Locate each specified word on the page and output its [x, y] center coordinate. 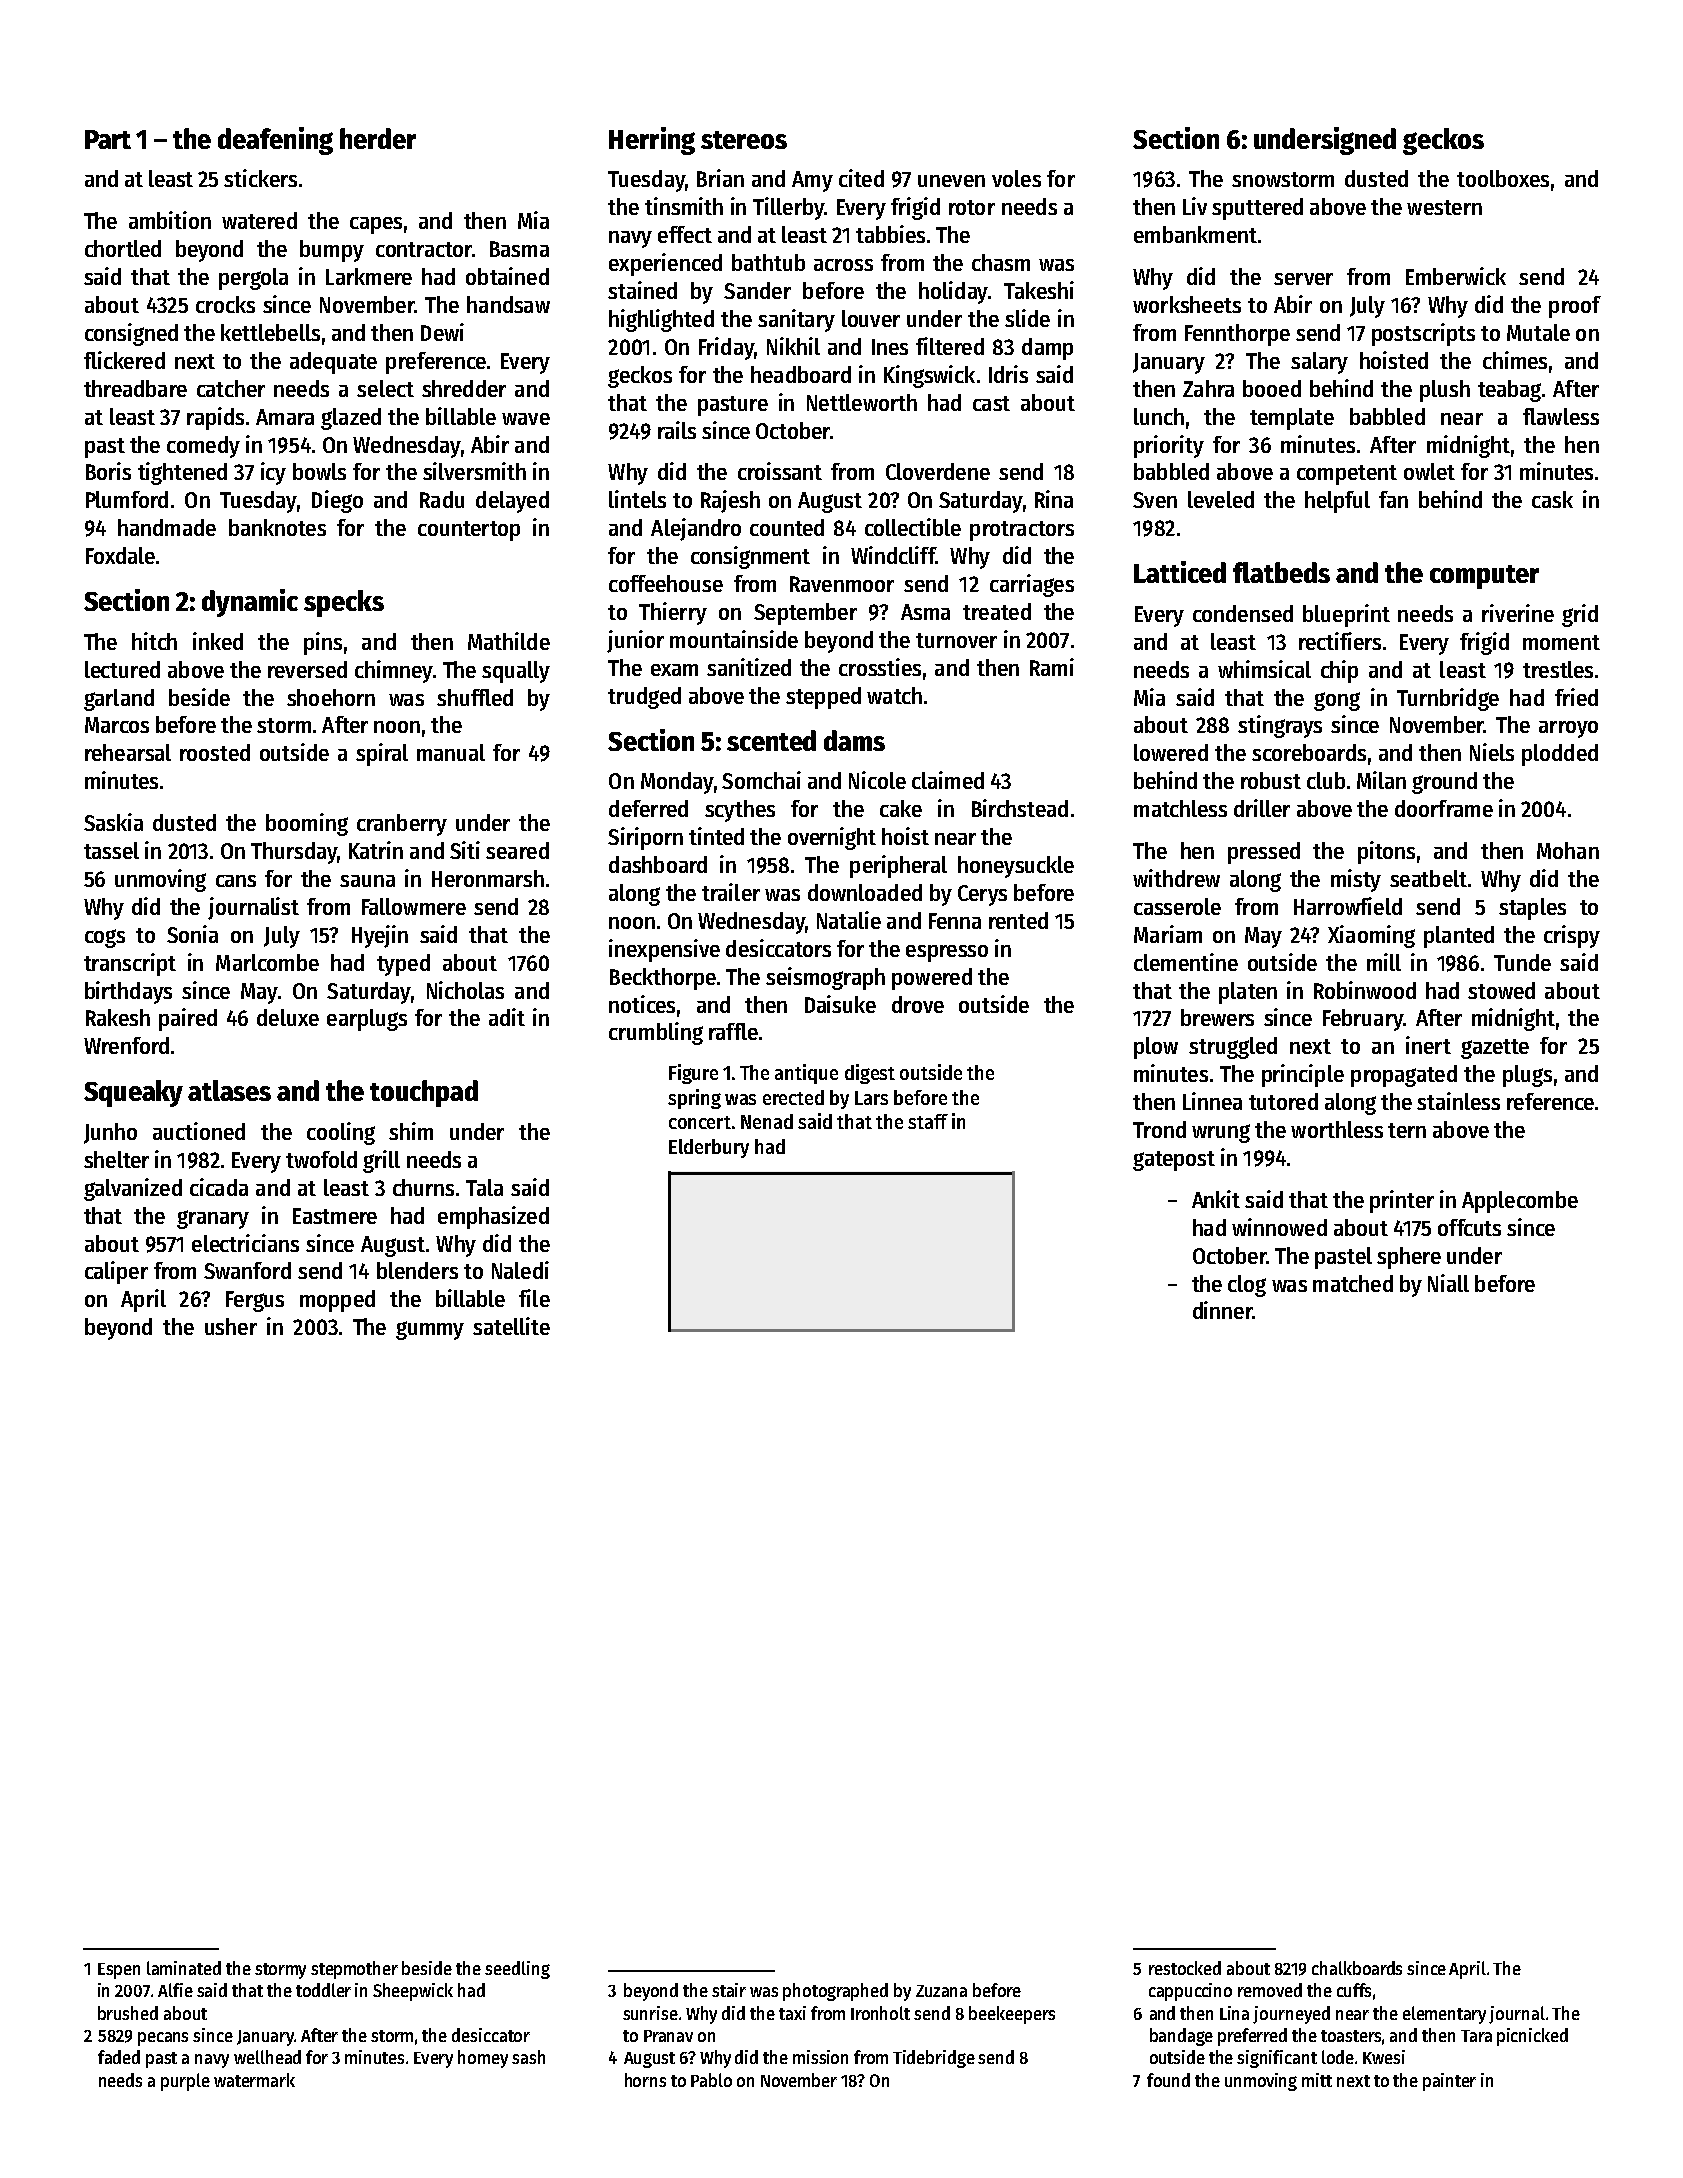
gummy [430, 1330]
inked [218, 641]
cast [991, 403]
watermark [254, 2080]
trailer [731, 892]
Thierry [673, 613]
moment [1561, 642]
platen [1248, 993]
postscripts [1423, 334]
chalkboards [1357, 1968]
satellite [511, 1326]
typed [403, 965]
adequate [333, 363]
